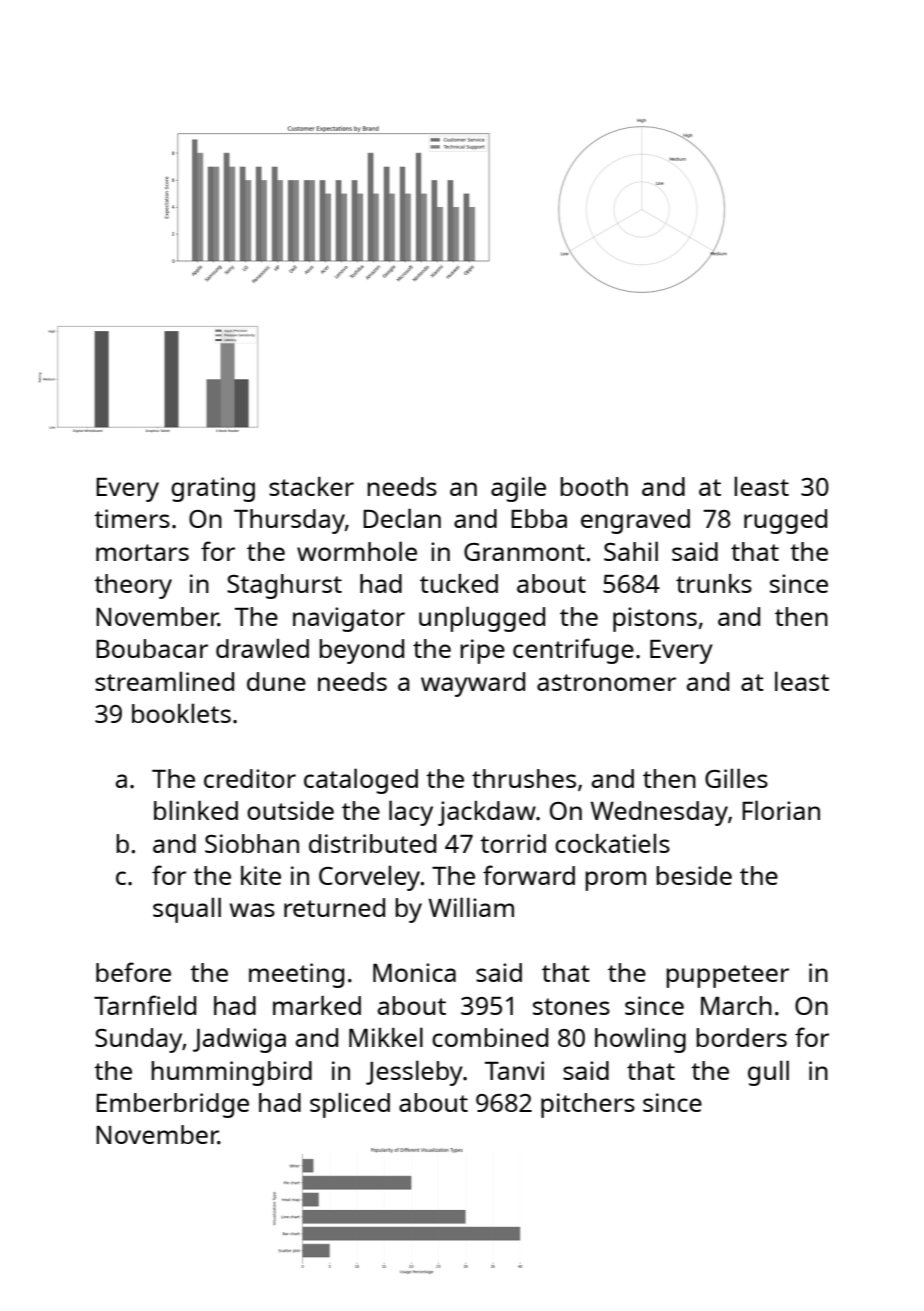 The width and height of the screenshot is (924, 1311). What do you see at coordinates (231, 1073) in the screenshot?
I see `hummingbird` at bounding box center [231, 1073].
